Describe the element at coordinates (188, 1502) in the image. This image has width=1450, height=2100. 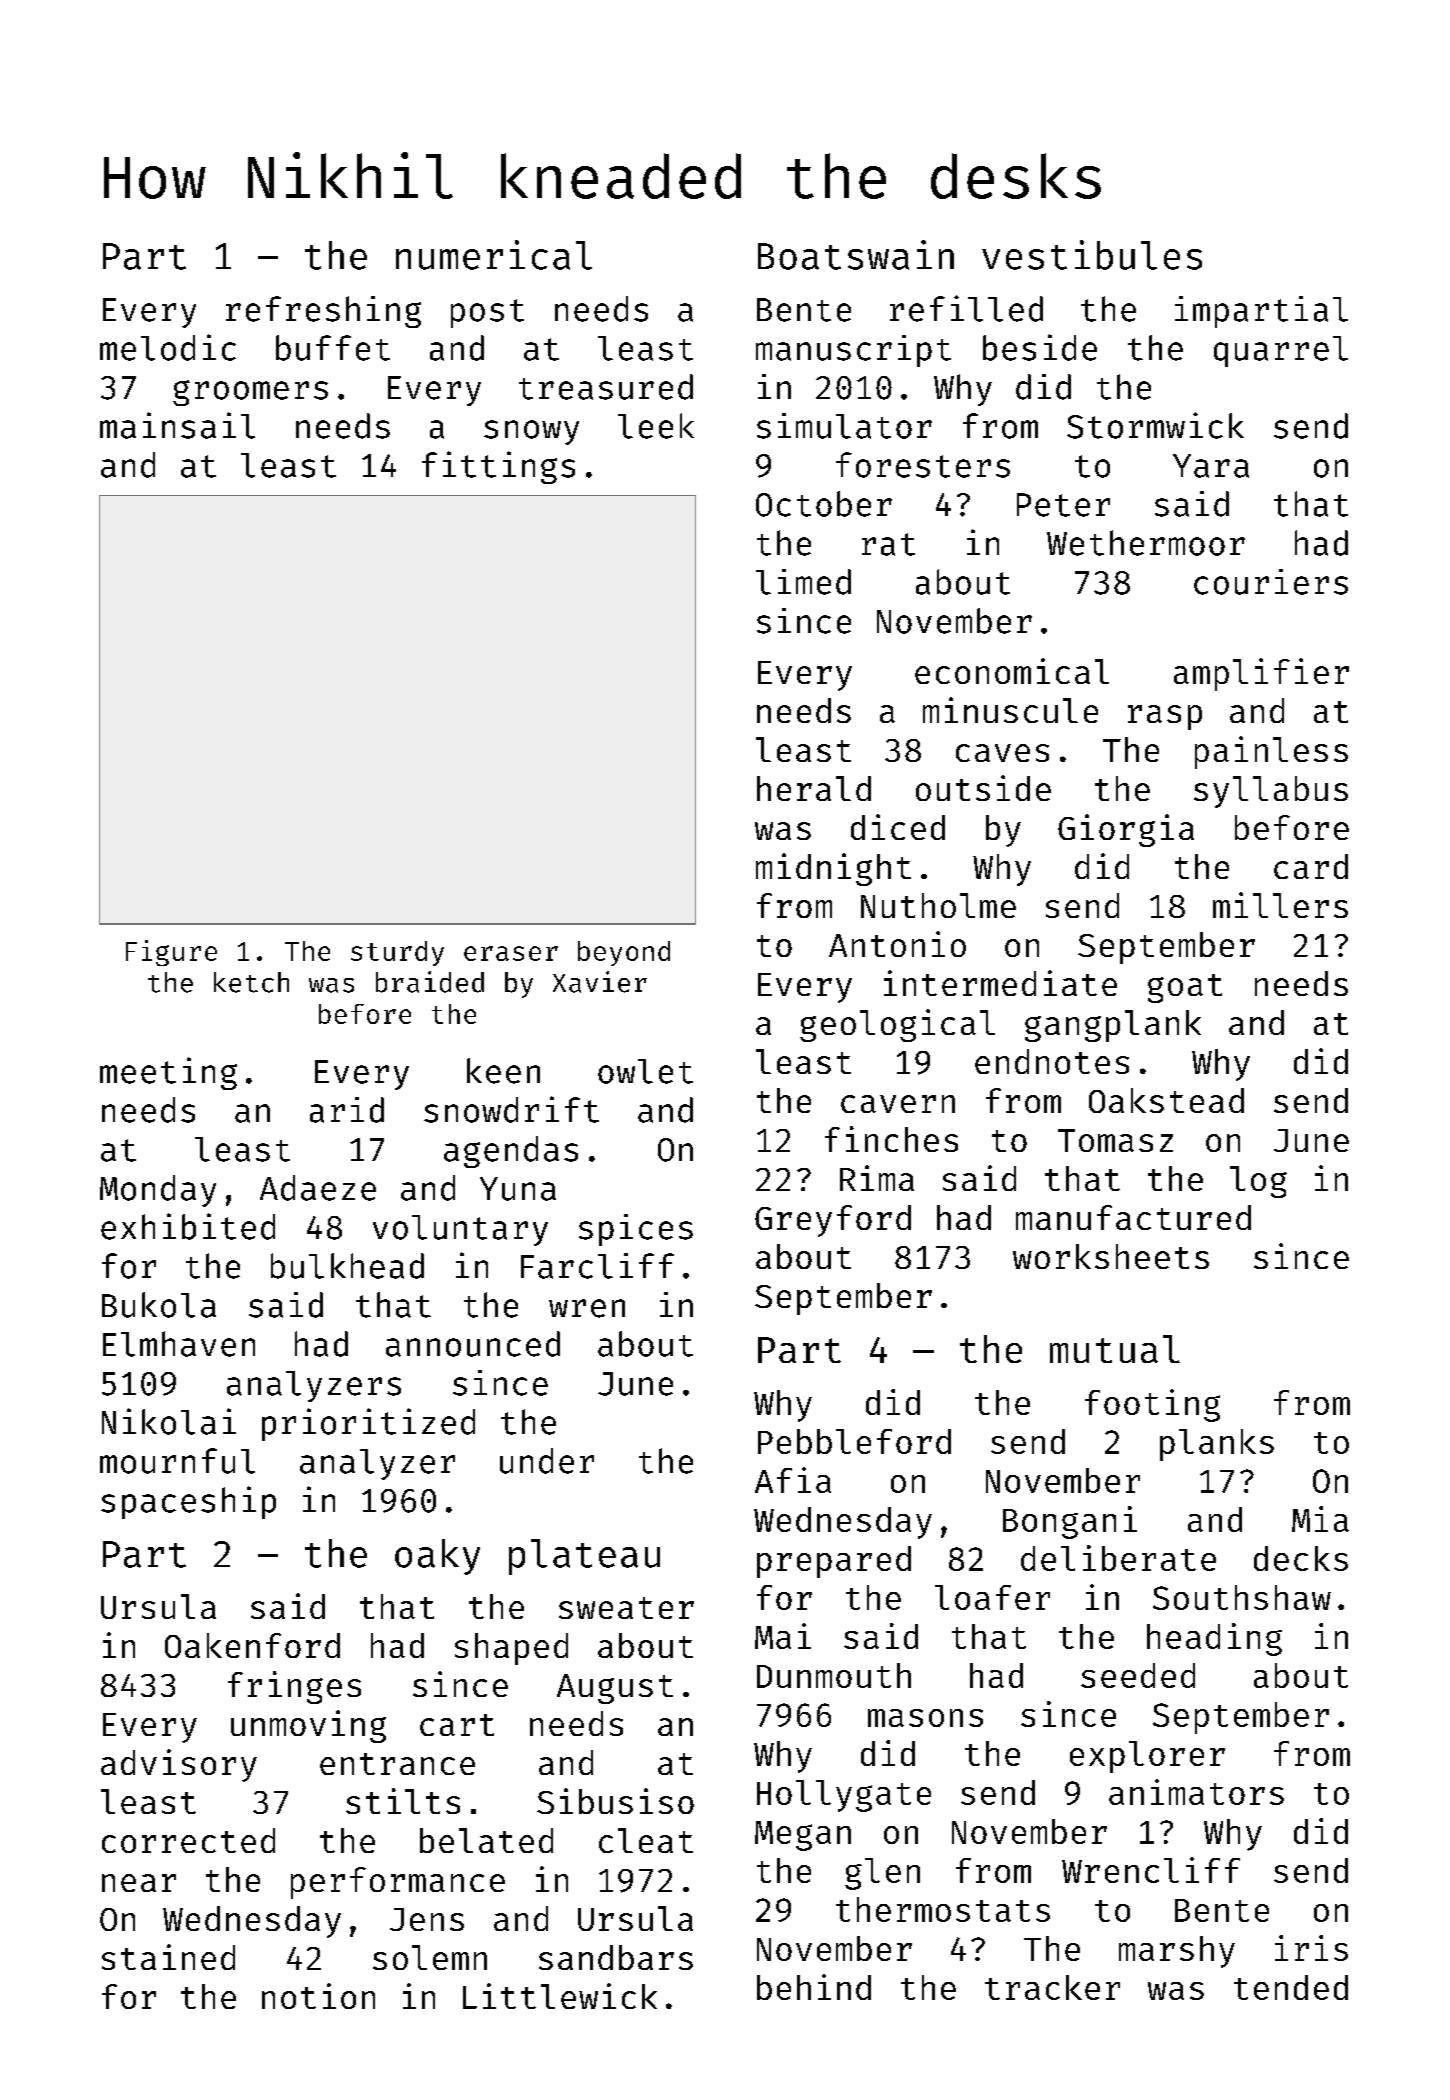
I see `spaceship` at that location.
